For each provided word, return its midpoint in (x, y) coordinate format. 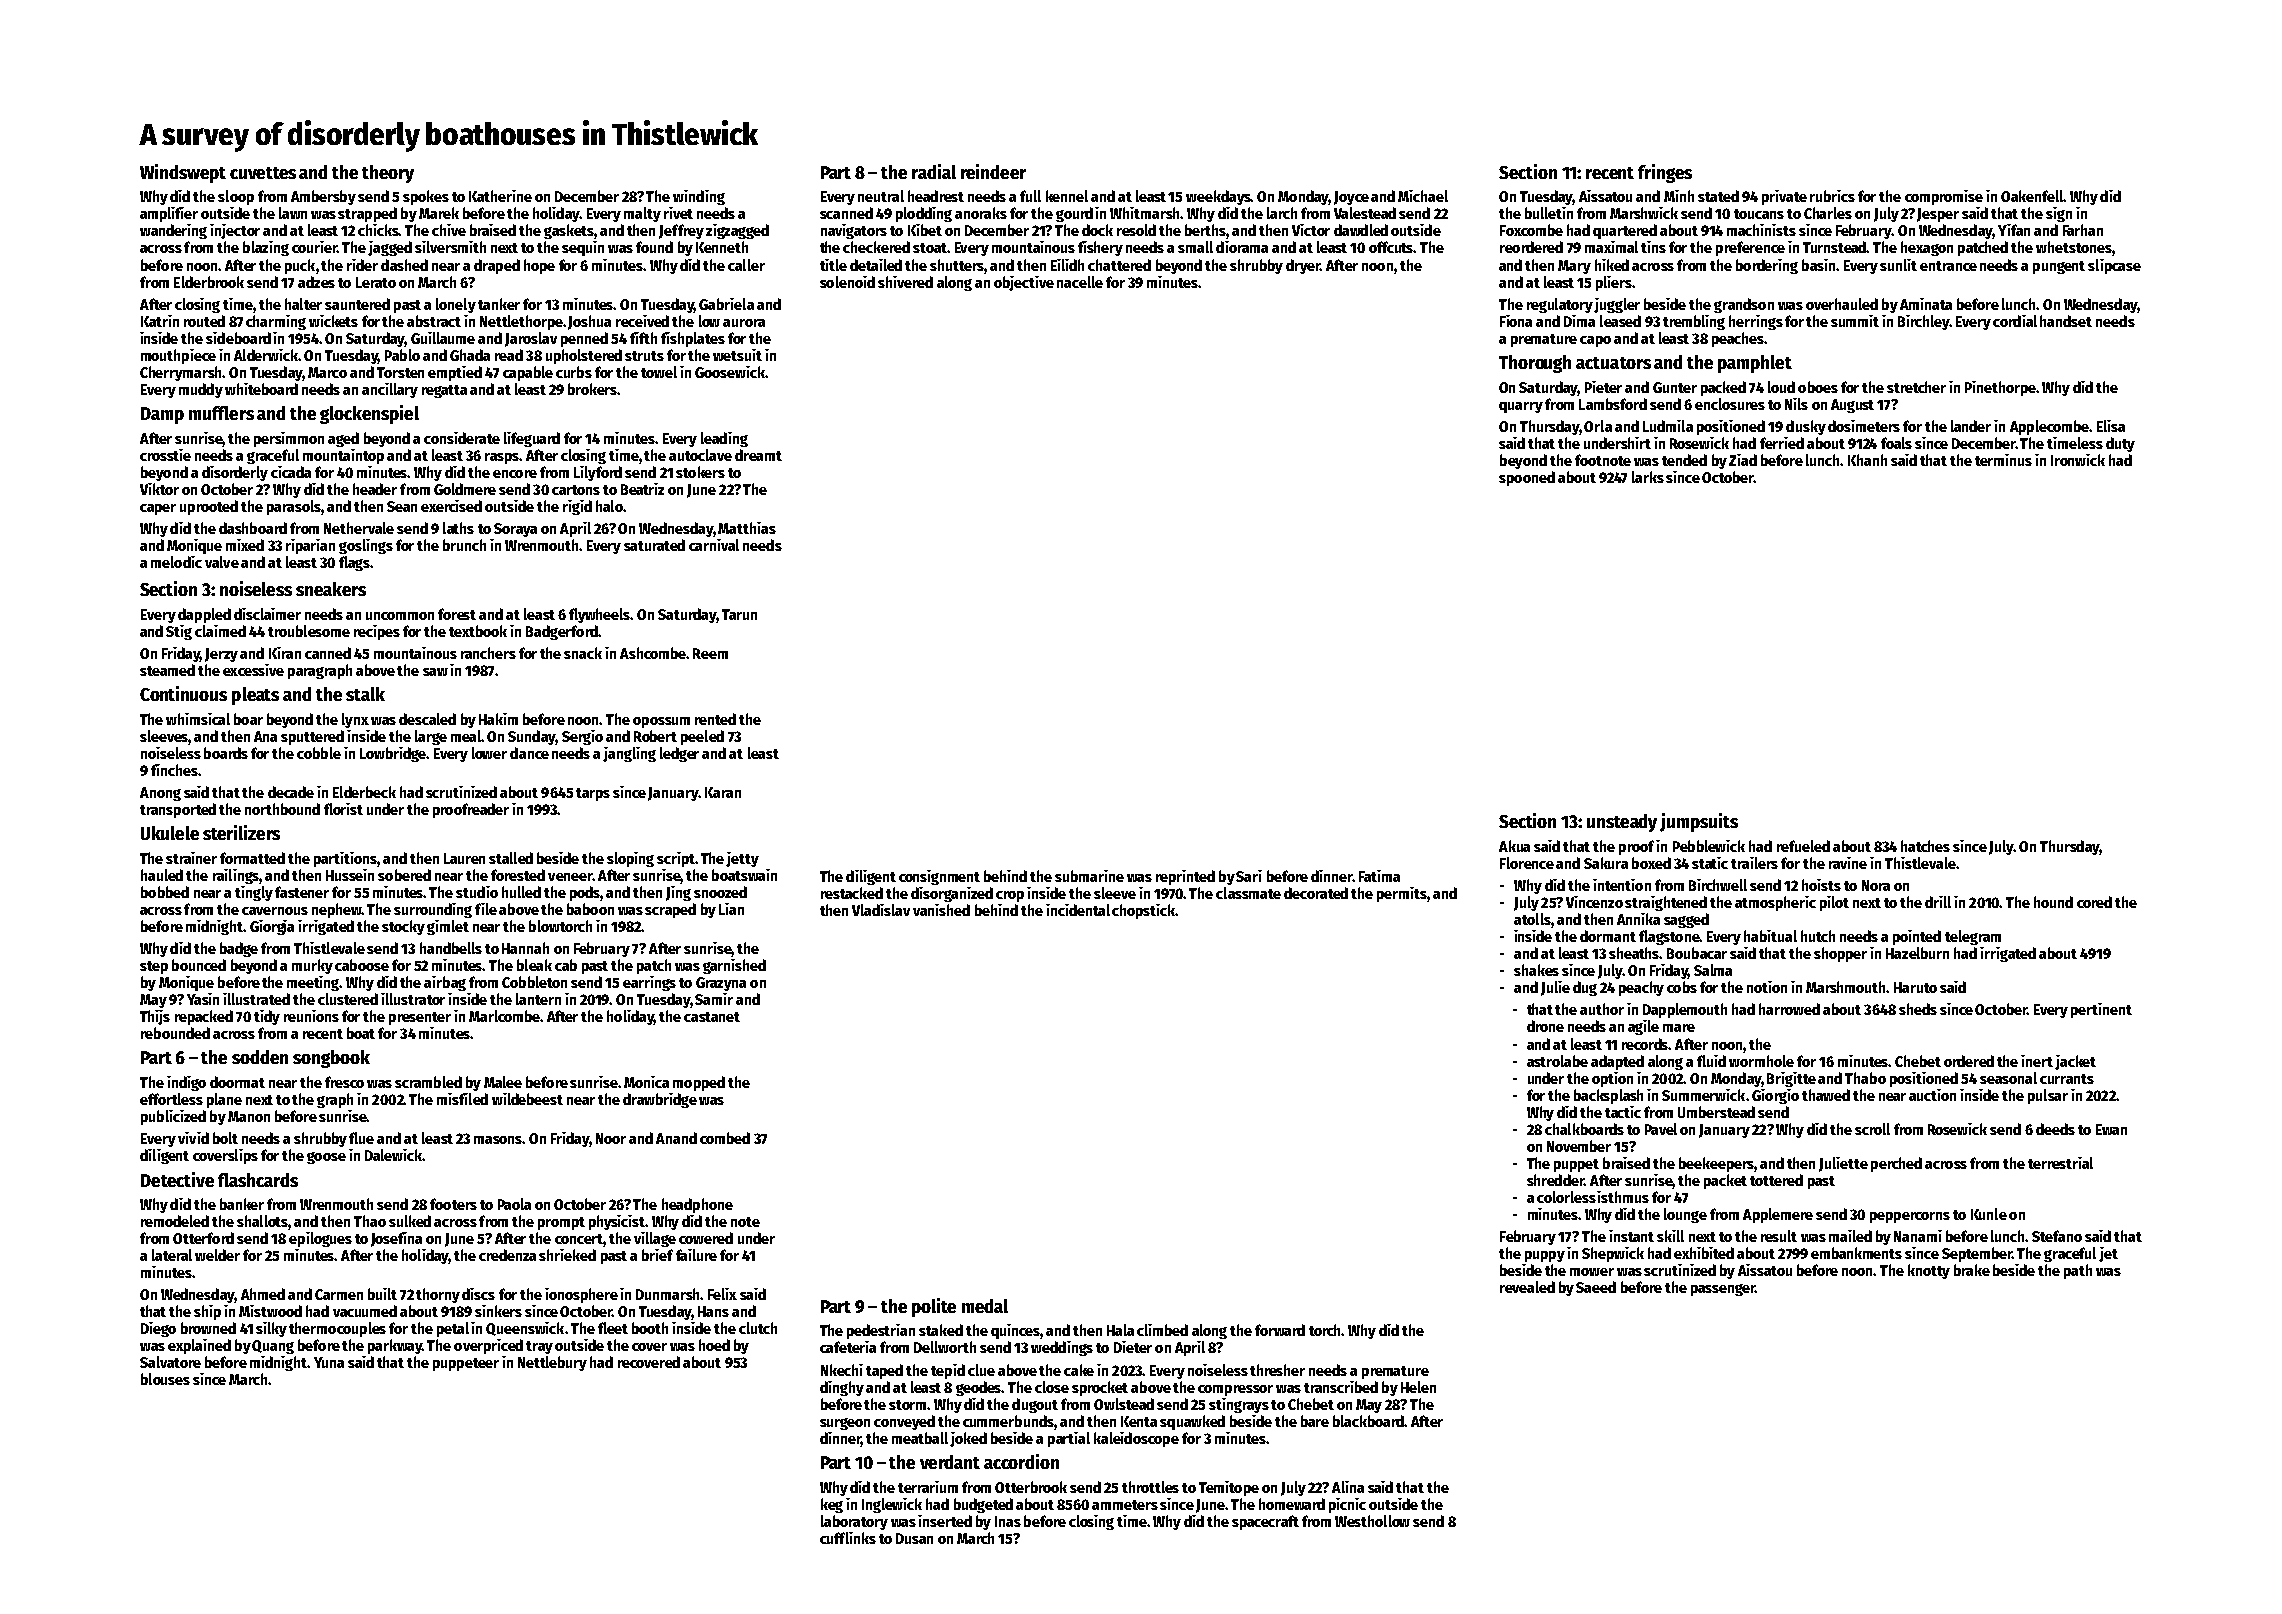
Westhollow (1372, 1521)
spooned (1527, 478)
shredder (1555, 1180)
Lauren (464, 858)
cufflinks (848, 1538)
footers (453, 1204)
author (1602, 1009)
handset (2066, 321)
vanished (941, 910)
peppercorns (1910, 1217)
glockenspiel (369, 414)
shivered (905, 282)
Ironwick (2078, 460)
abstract (434, 321)
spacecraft (1265, 1522)
